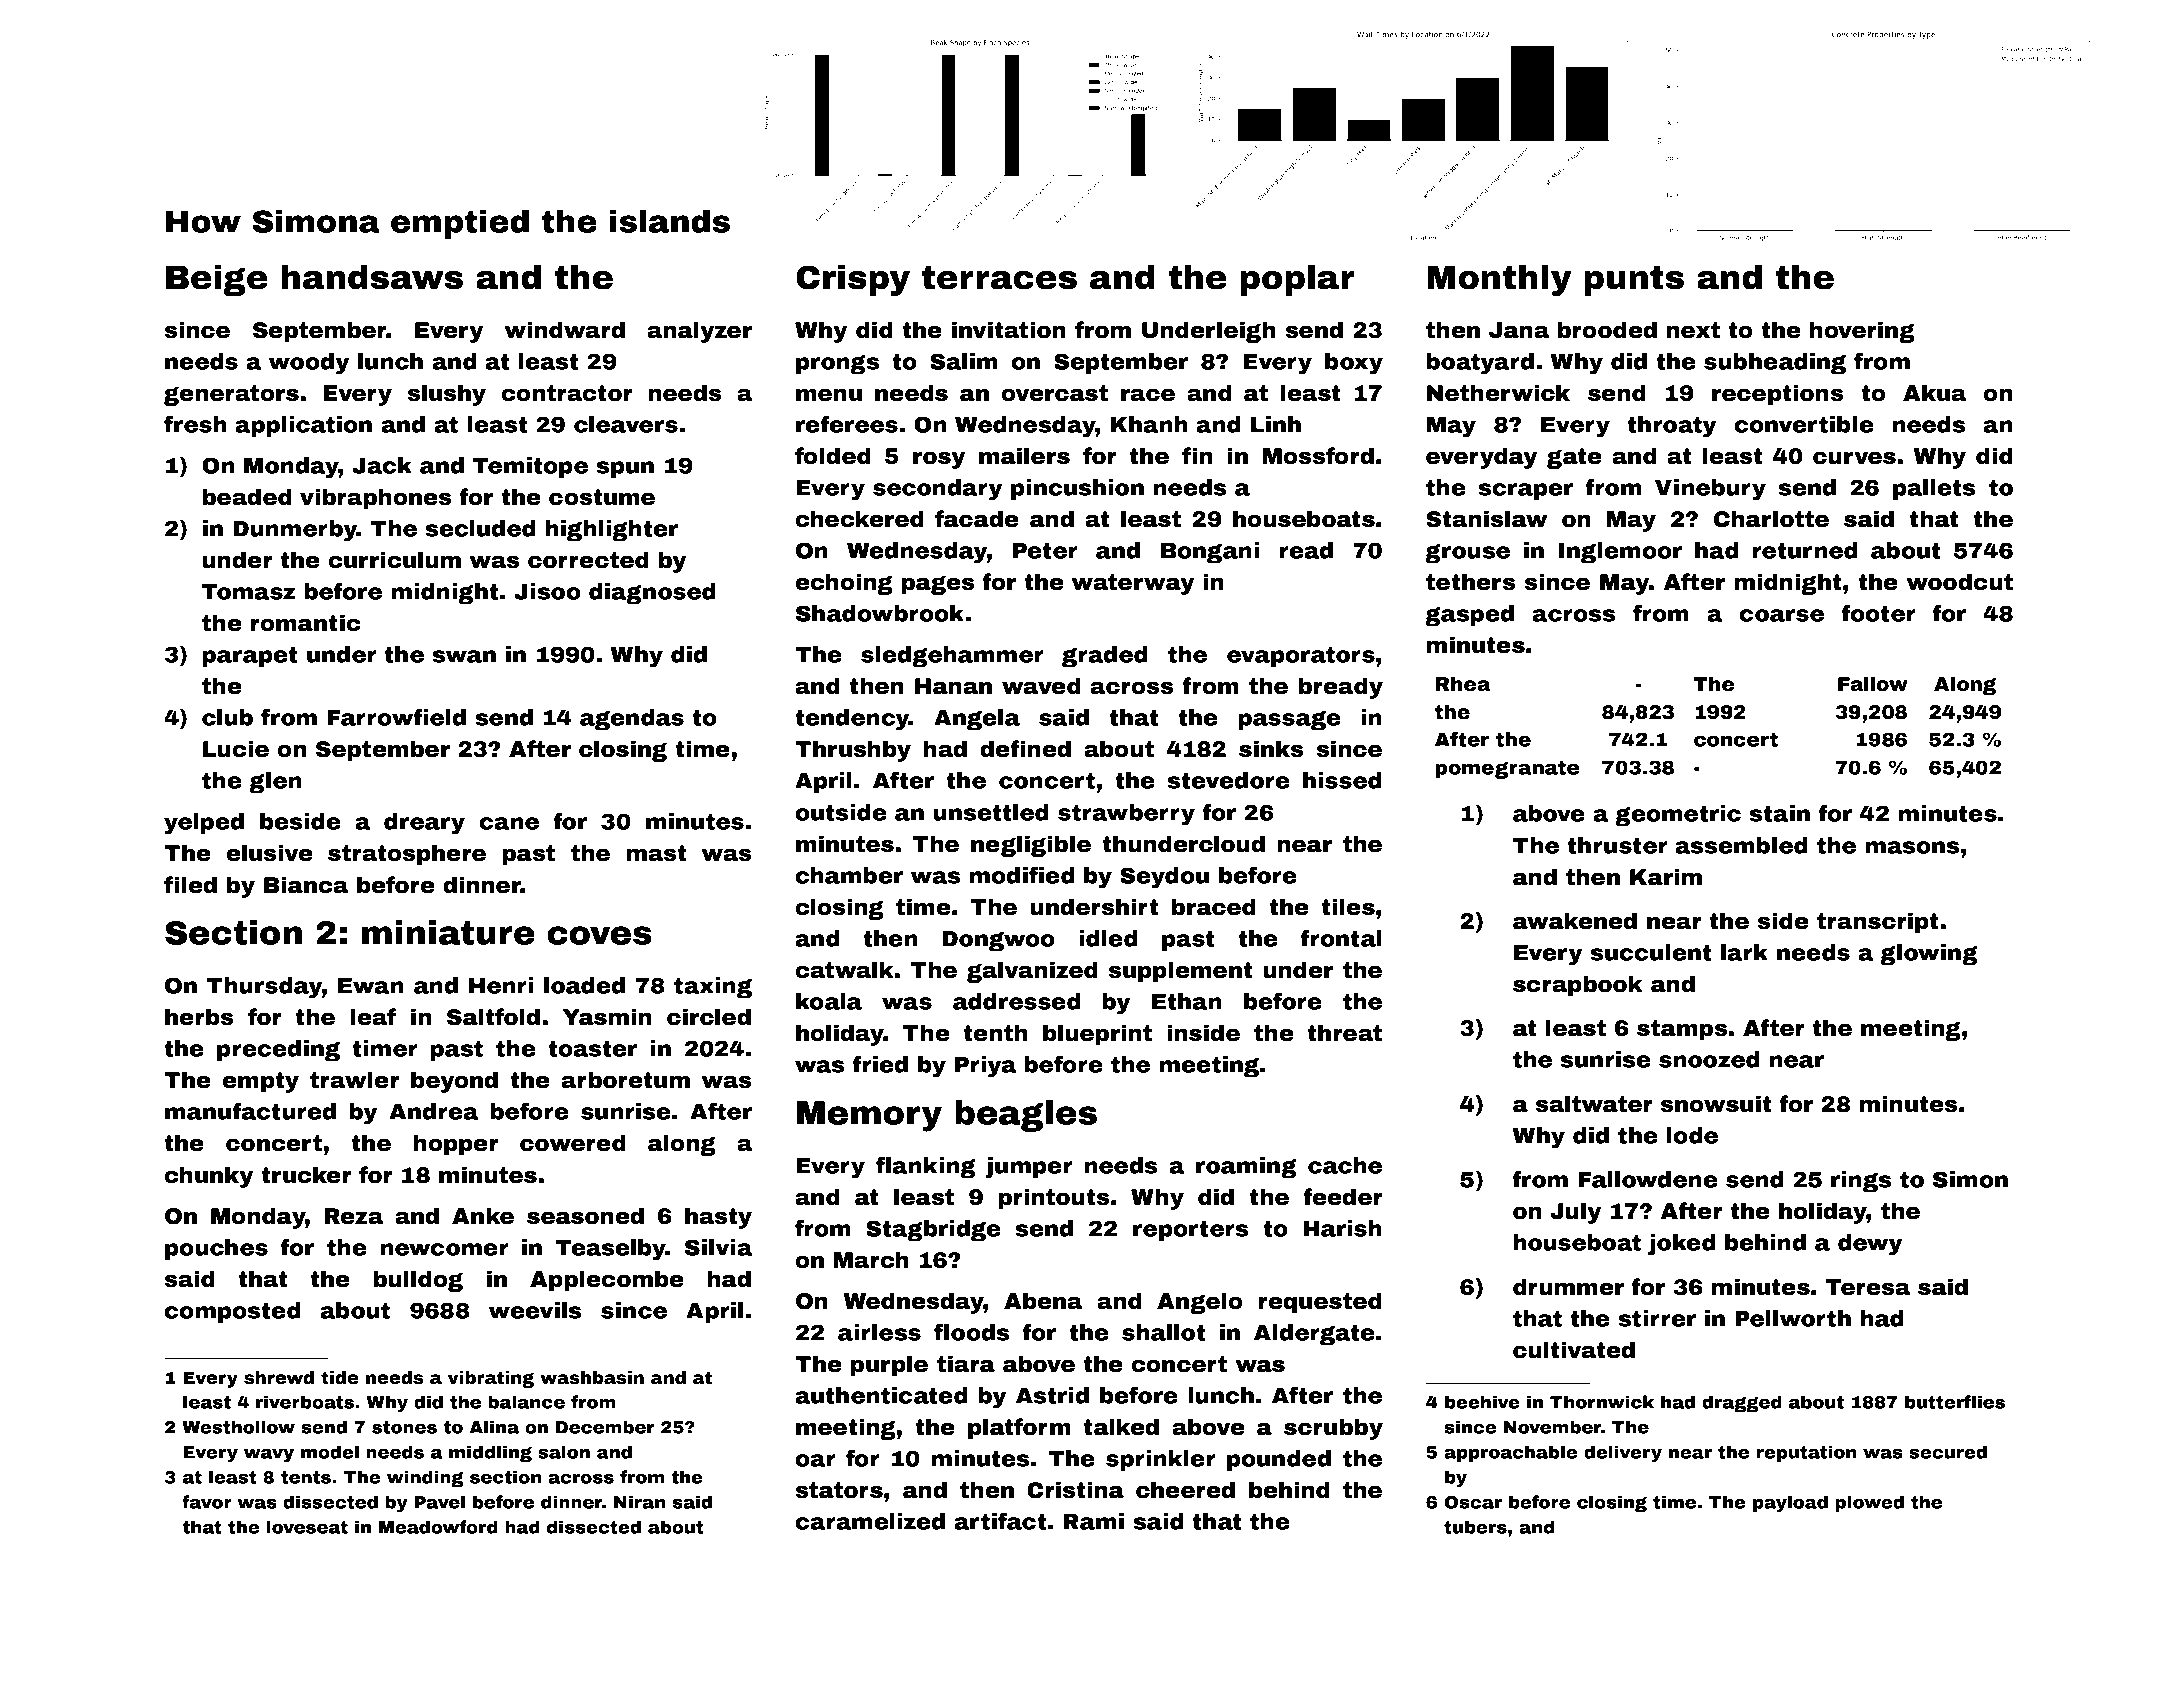 The image size is (2178, 1683). What do you see at coordinates (1333, 1429) in the document?
I see `scrubby` at bounding box center [1333, 1429].
